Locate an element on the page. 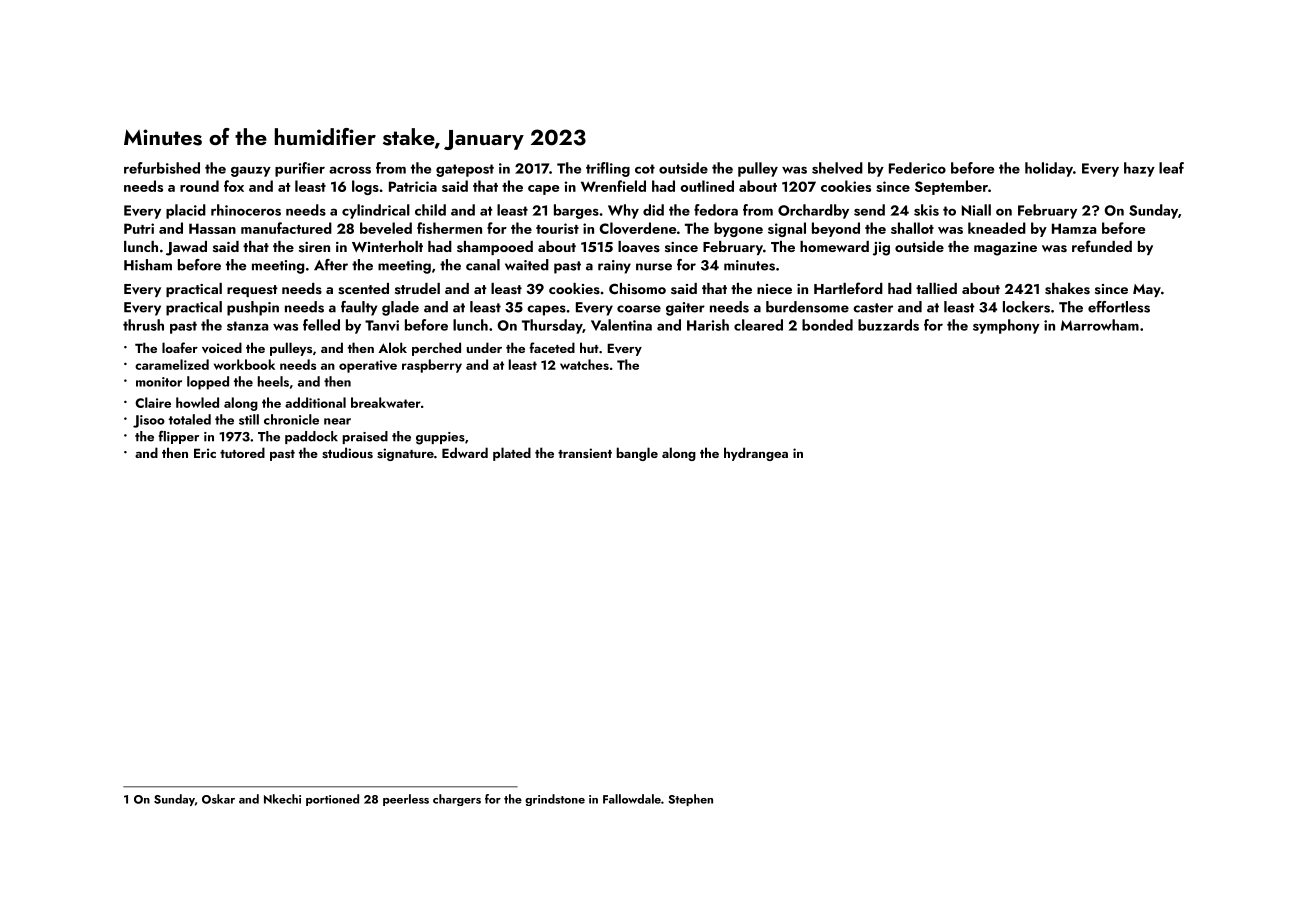  Oskar is located at coordinates (218, 799).
